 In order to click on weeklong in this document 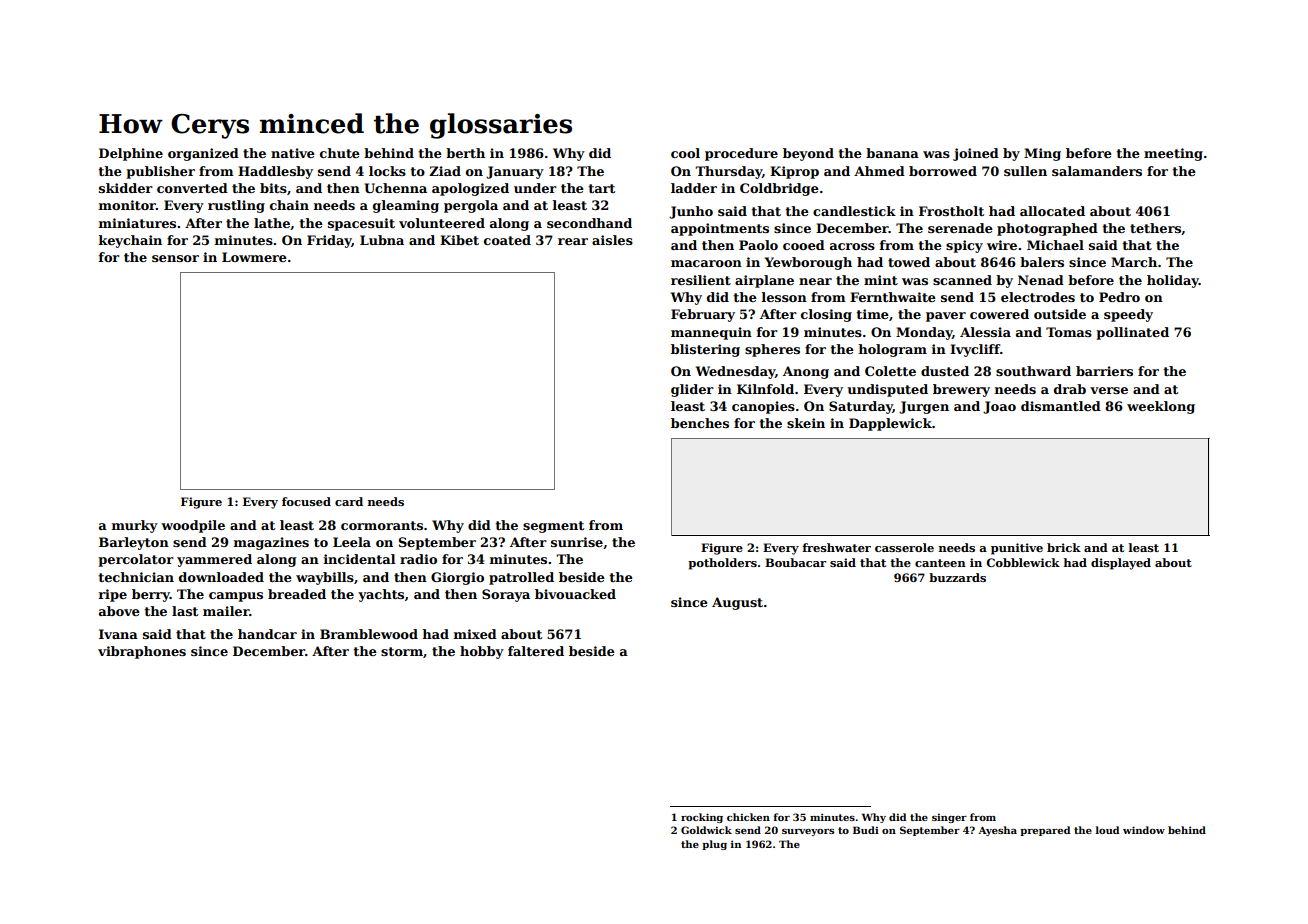, I will do `click(1161, 407)`.
